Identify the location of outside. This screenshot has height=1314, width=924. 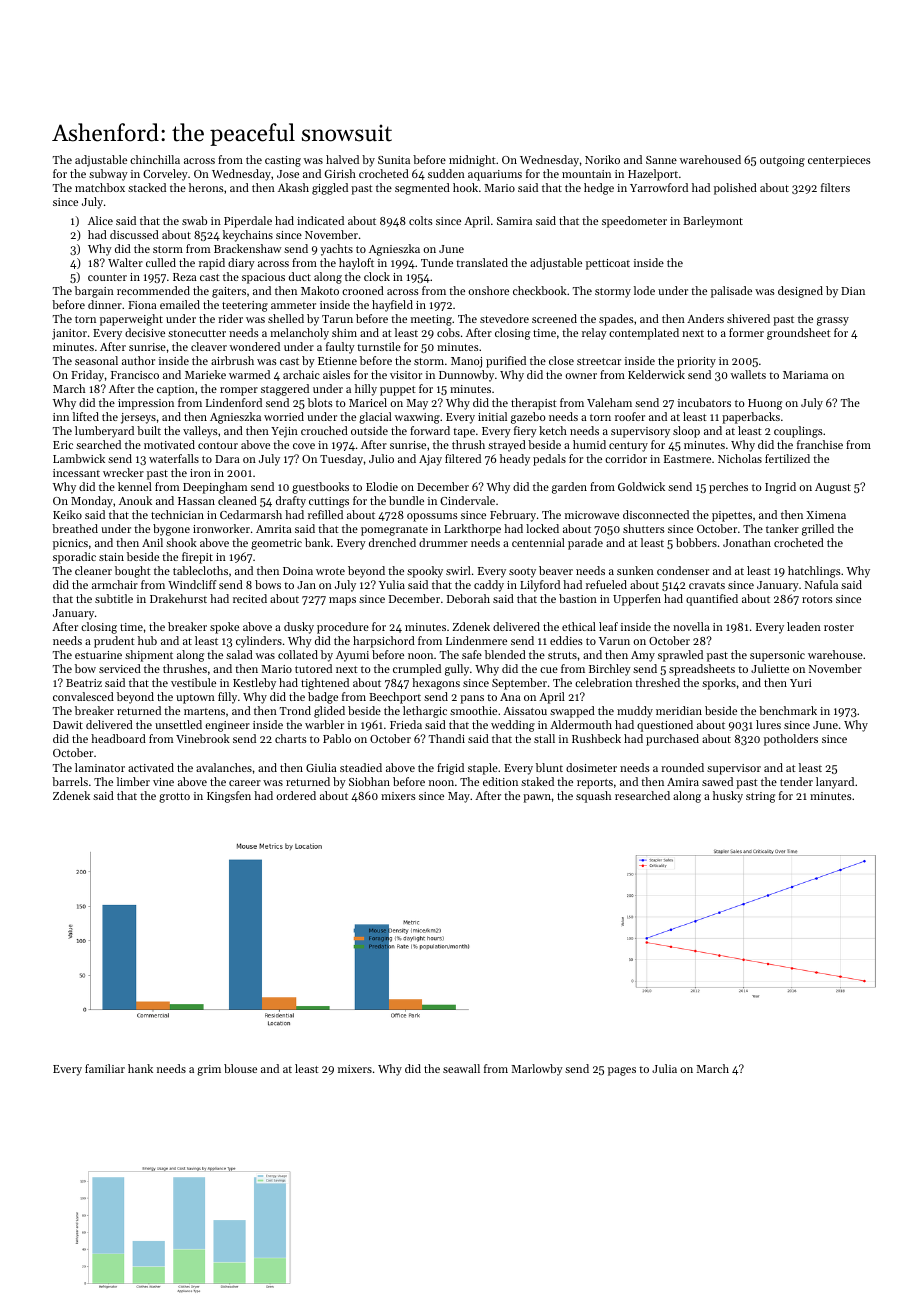
(369, 430).
